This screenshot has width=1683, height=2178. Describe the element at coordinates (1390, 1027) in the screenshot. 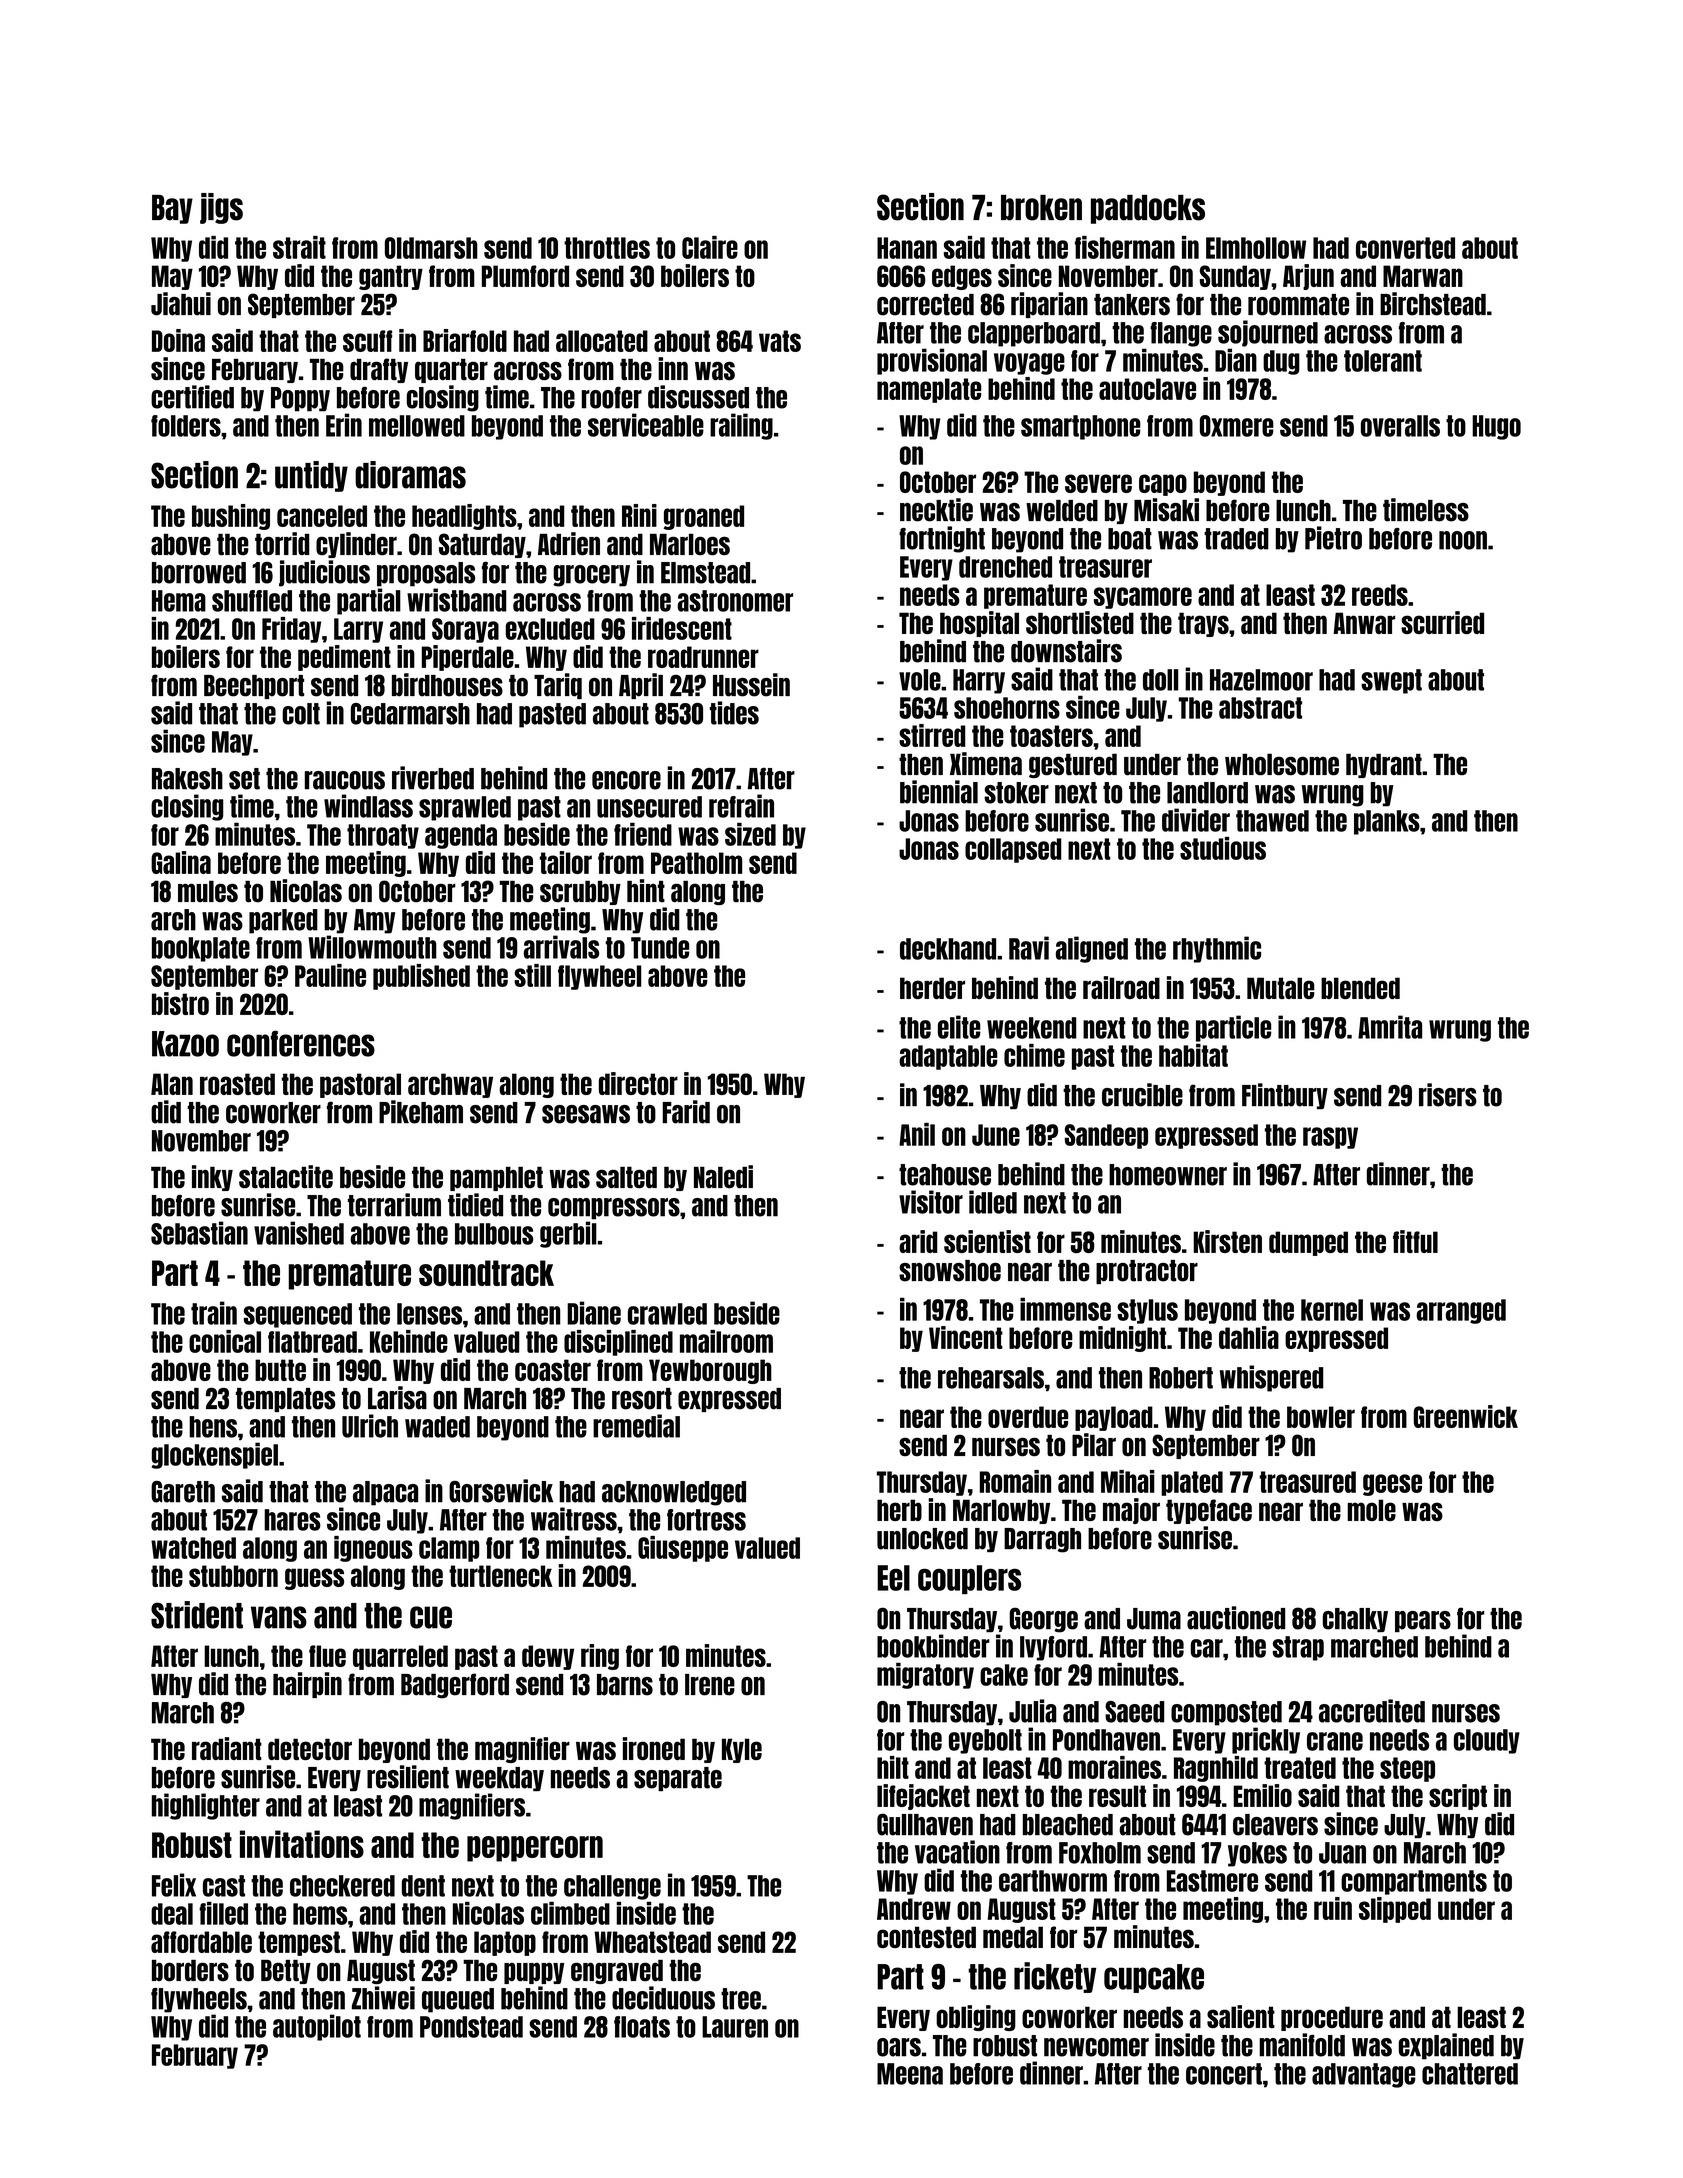

I see `Amrita` at that location.
